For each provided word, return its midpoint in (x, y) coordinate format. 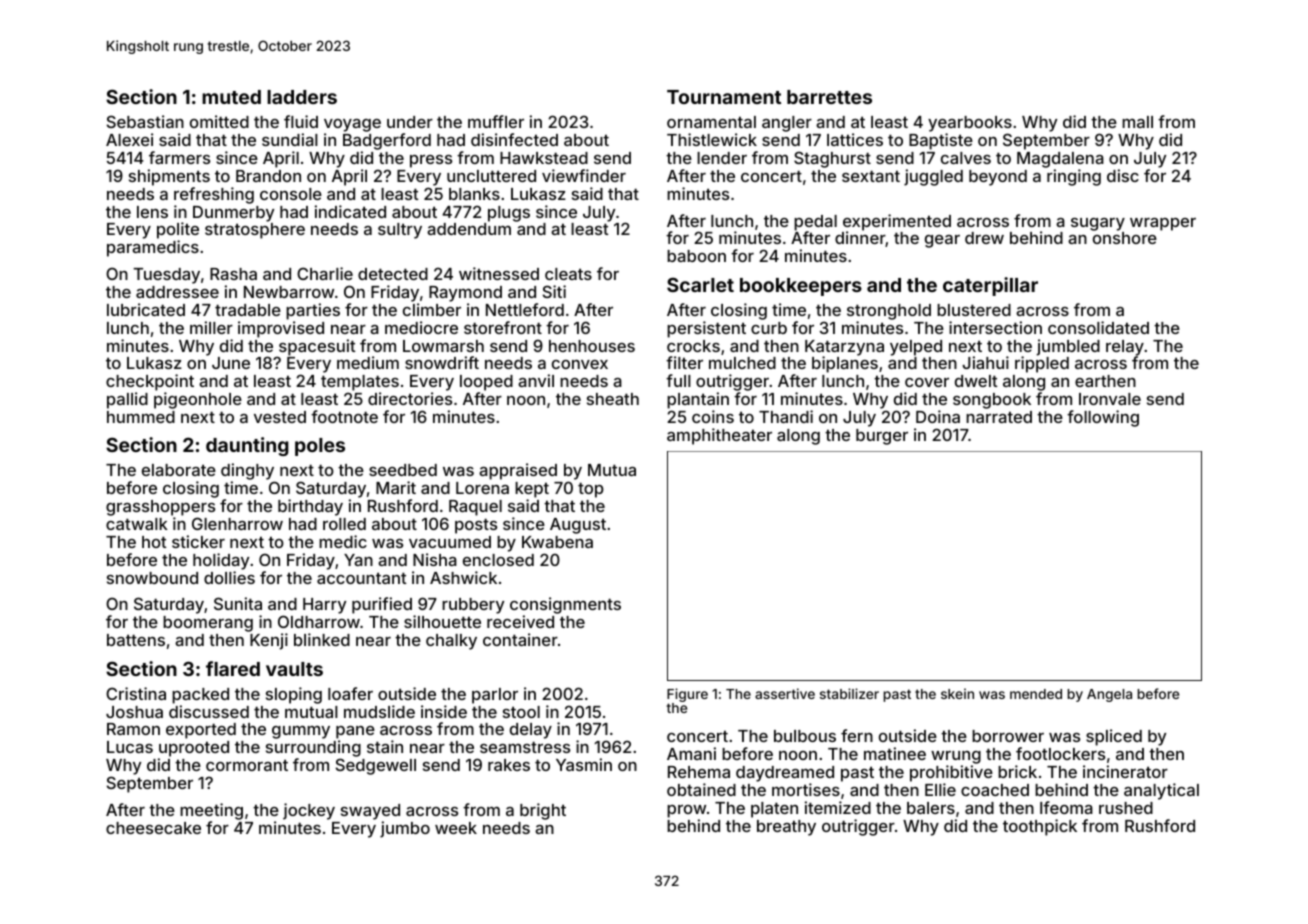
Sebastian (145, 121)
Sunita (238, 603)
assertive (785, 693)
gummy (301, 732)
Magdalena (1060, 160)
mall (1137, 122)
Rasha (233, 274)
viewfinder (584, 175)
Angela (1109, 695)
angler (787, 124)
